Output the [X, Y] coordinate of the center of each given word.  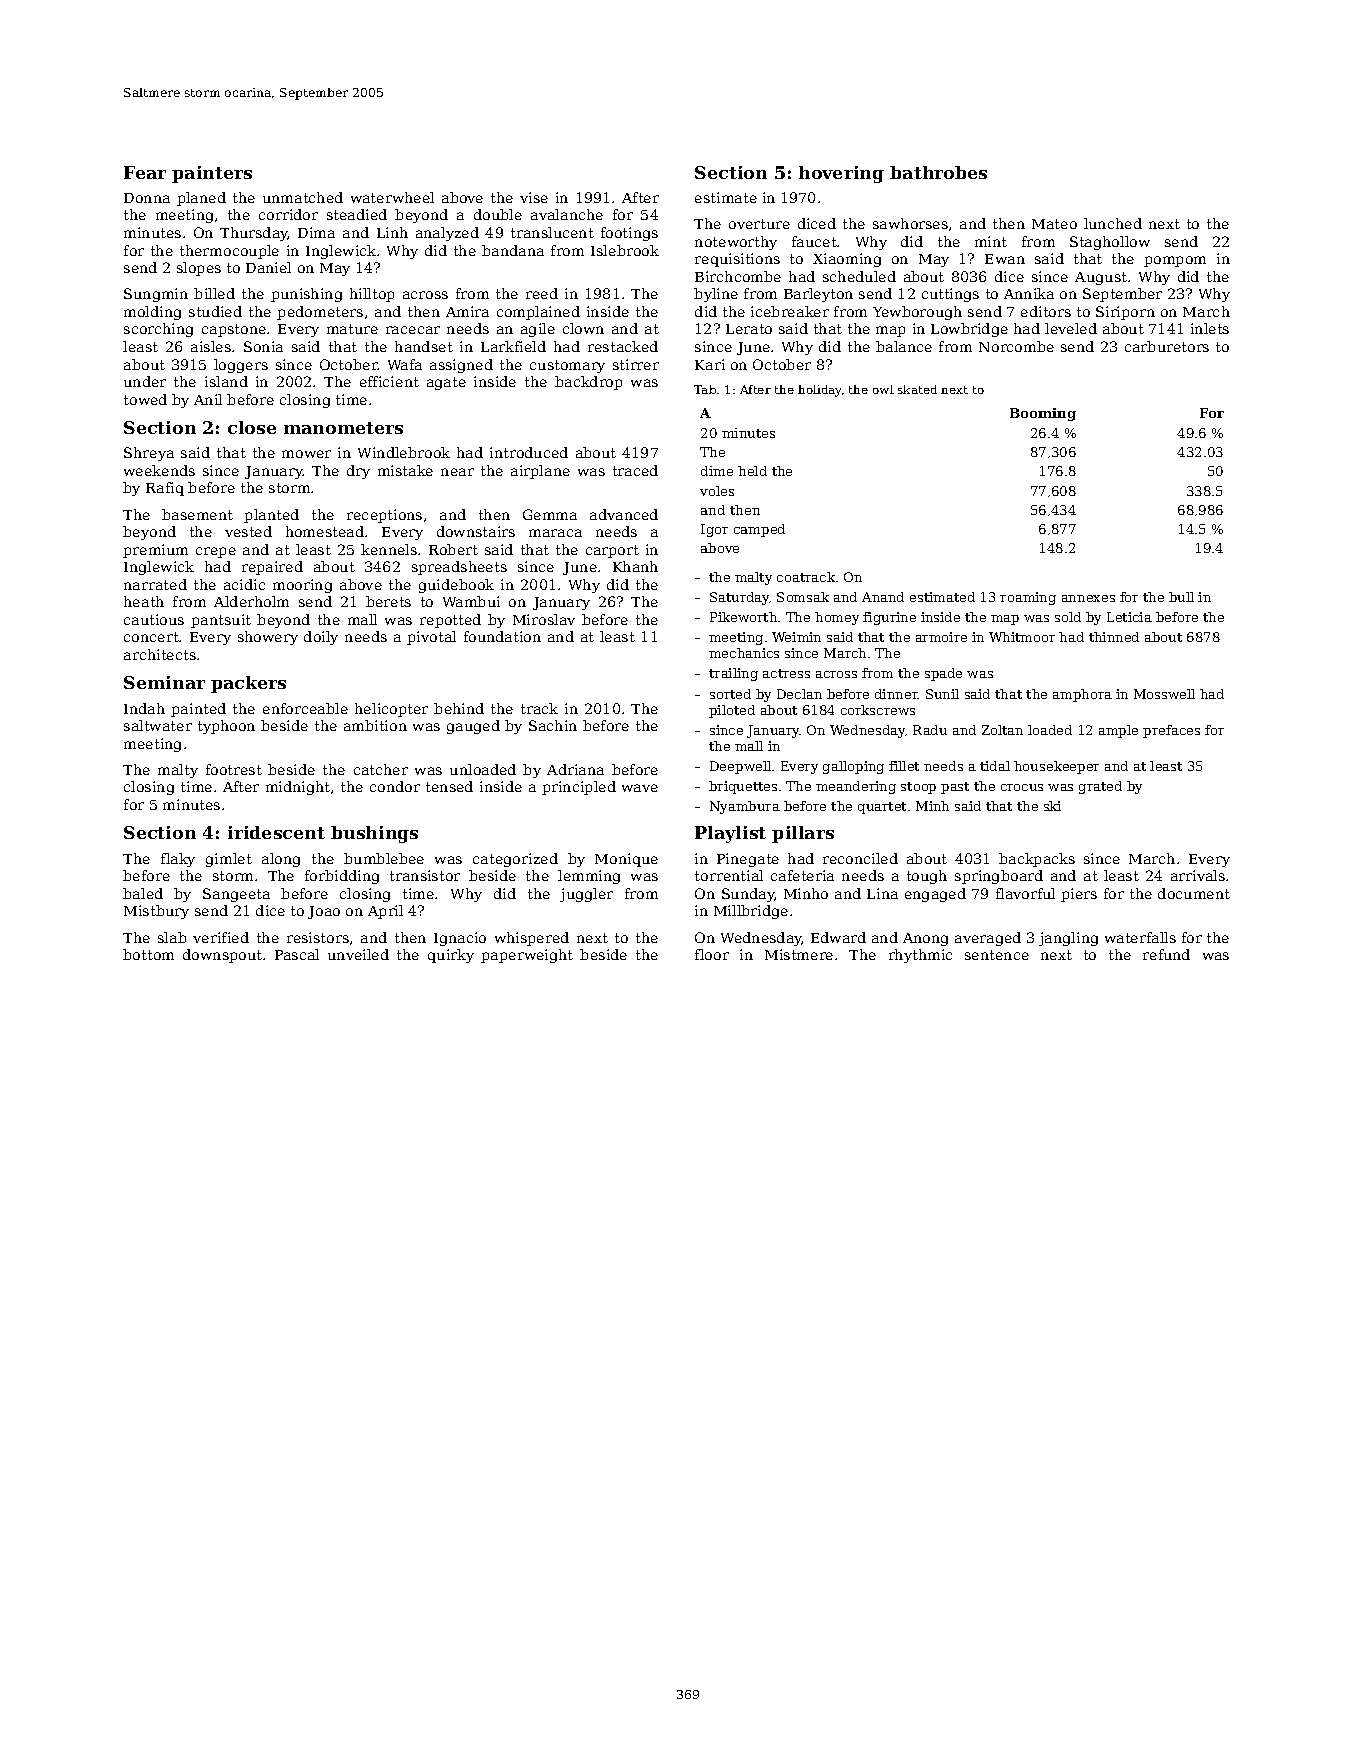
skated [917, 389]
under [145, 381]
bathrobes [938, 172]
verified [221, 937]
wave [640, 788]
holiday [819, 391]
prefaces [1171, 731]
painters [212, 174]
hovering [841, 174]
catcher [381, 769]
